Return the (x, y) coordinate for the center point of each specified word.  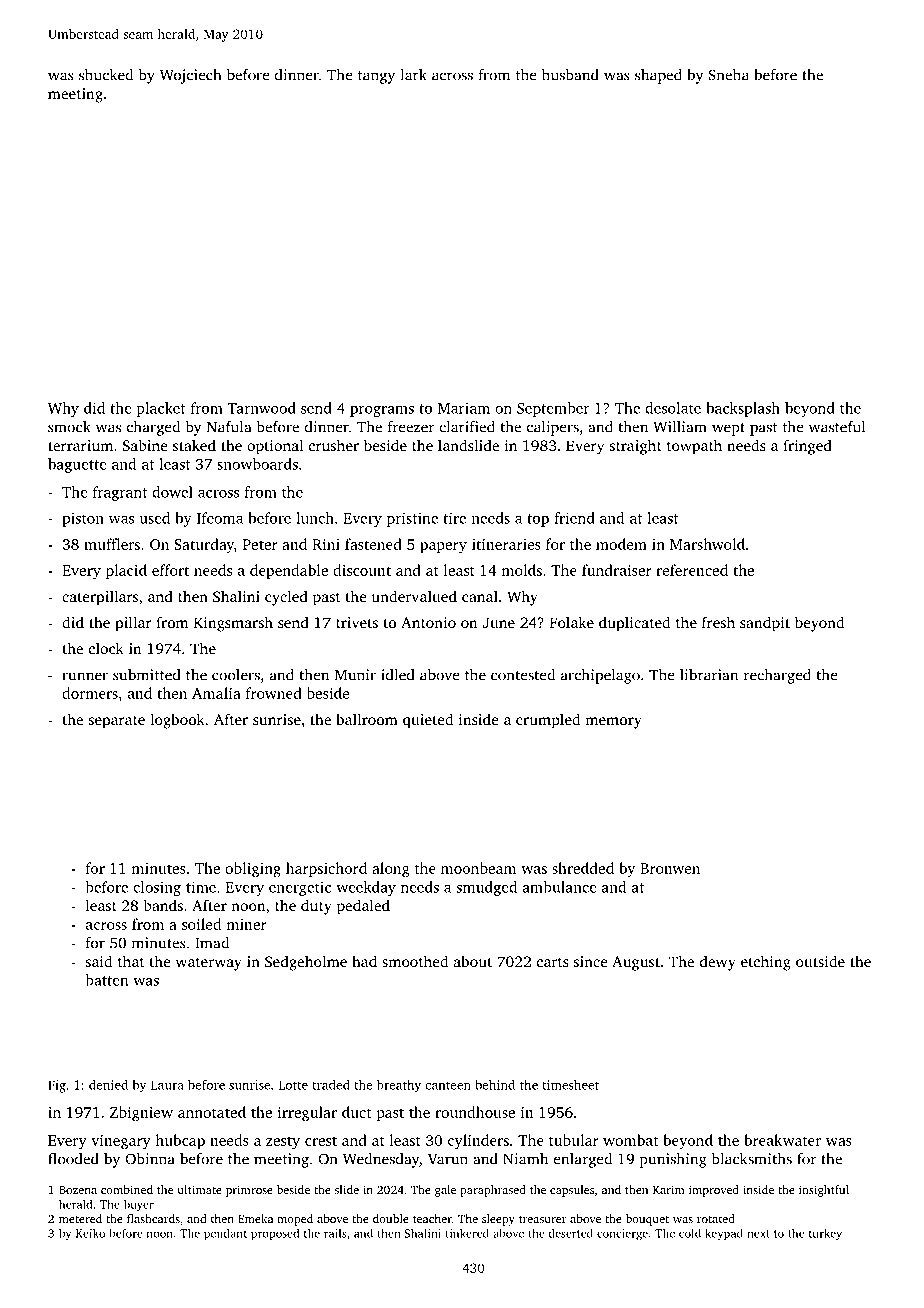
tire (454, 518)
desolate (673, 408)
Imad (212, 943)
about (473, 961)
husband (570, 75)
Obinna (150, 1159)
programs (382, 411)
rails (335, 1233)
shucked (106, 75)
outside (820, 961)
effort (170, 570)
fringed (807, 447)
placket (160, 409)
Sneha (728, 75)
